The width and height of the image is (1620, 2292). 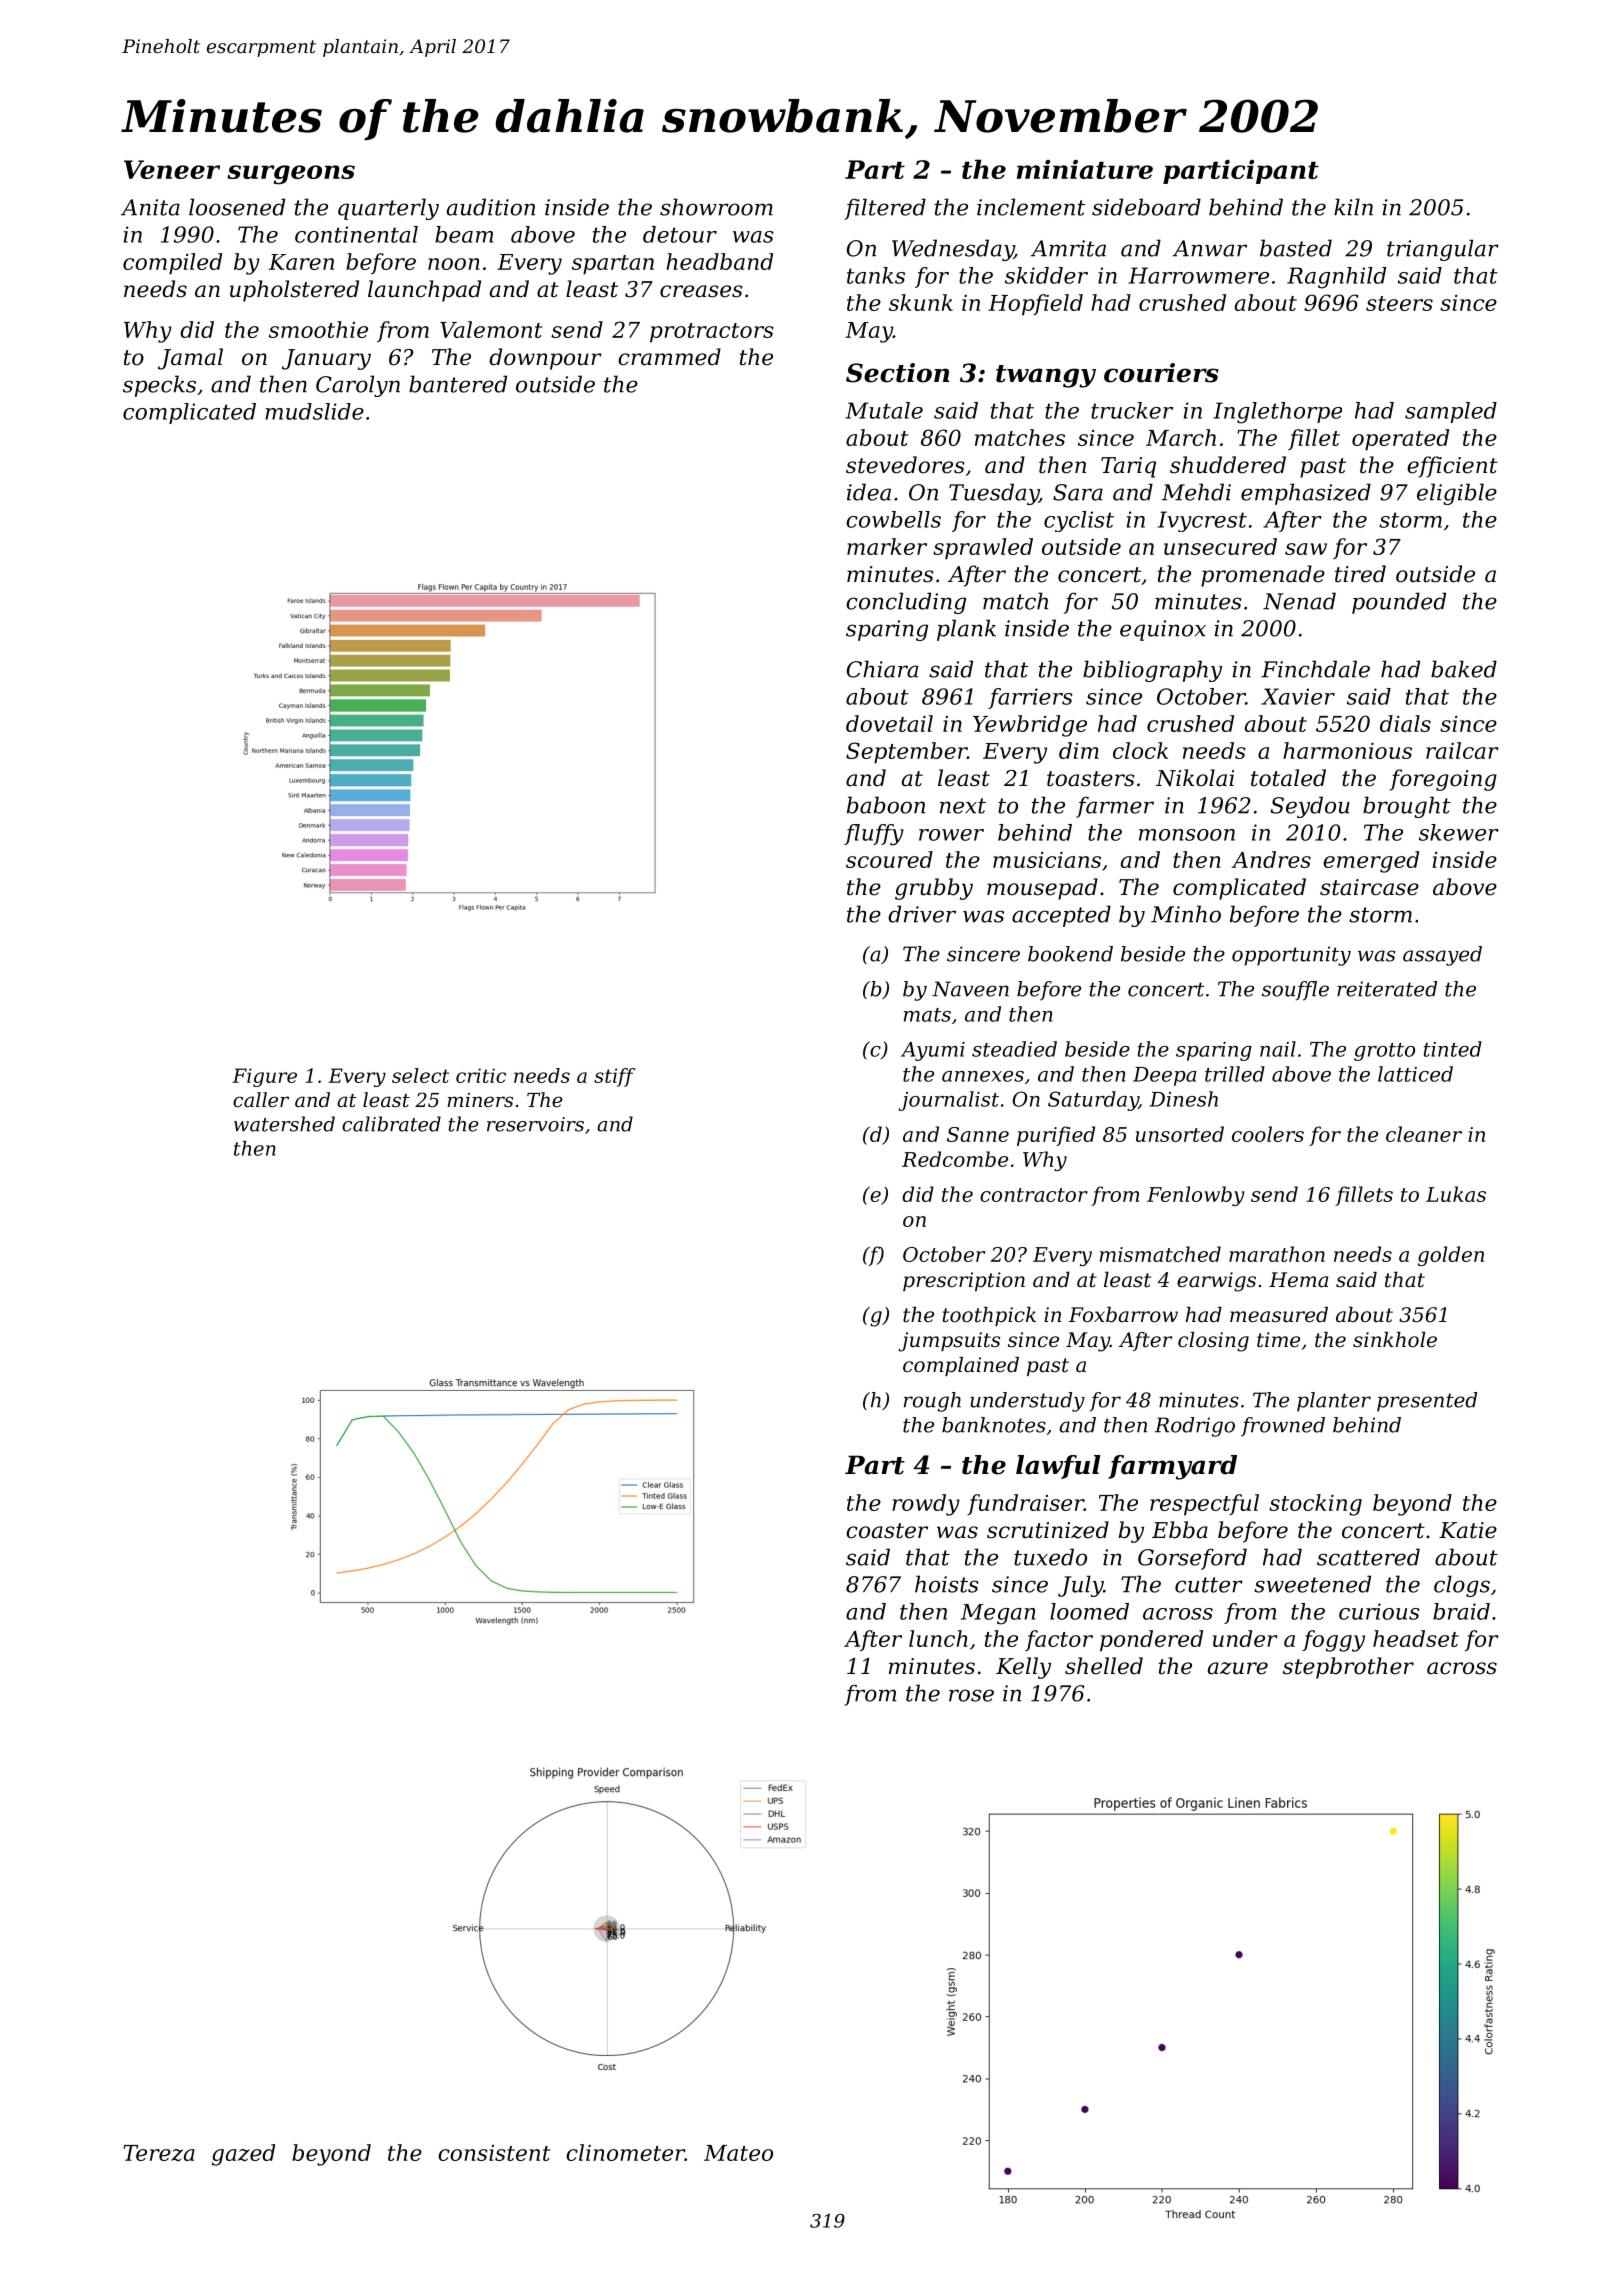 I want to click on filtered, so click(x=885, y=209).
